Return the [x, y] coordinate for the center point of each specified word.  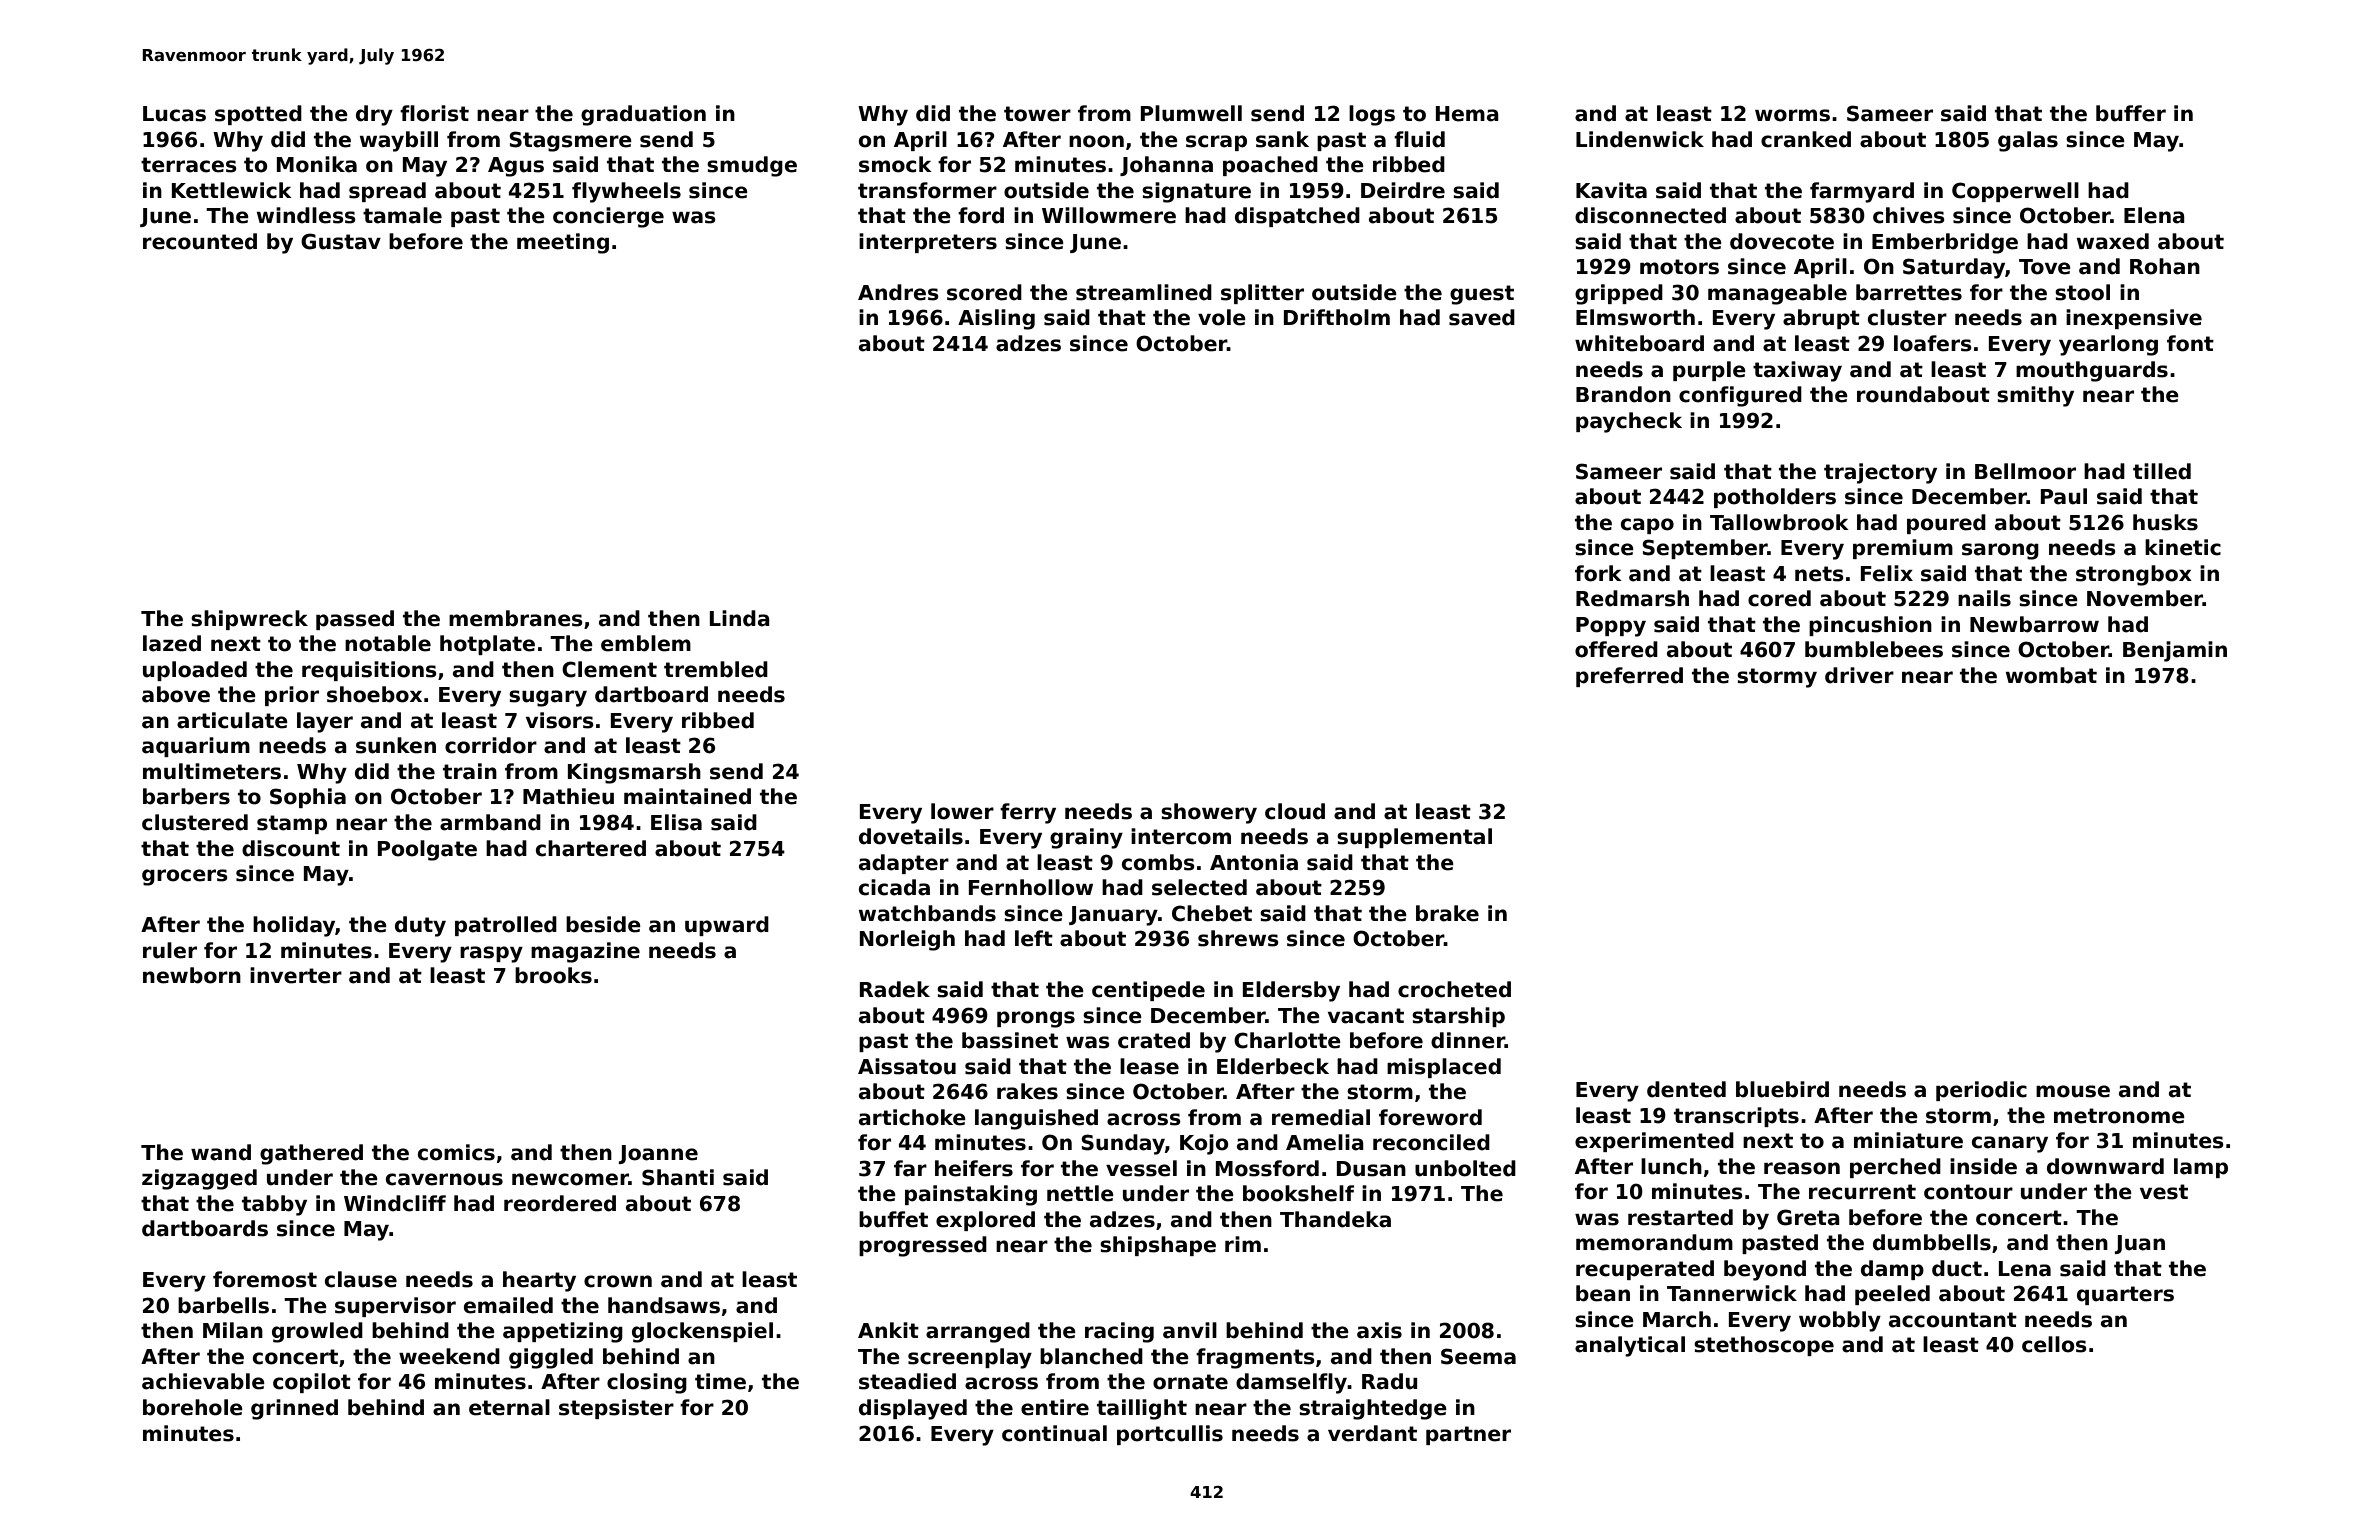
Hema [1467, 114]
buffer [2131, 113]
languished [1036, 1119]
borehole [193, 1407]
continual [1054, 1433]
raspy [491, 954]
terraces [189, 165]
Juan [2140, 1244]
